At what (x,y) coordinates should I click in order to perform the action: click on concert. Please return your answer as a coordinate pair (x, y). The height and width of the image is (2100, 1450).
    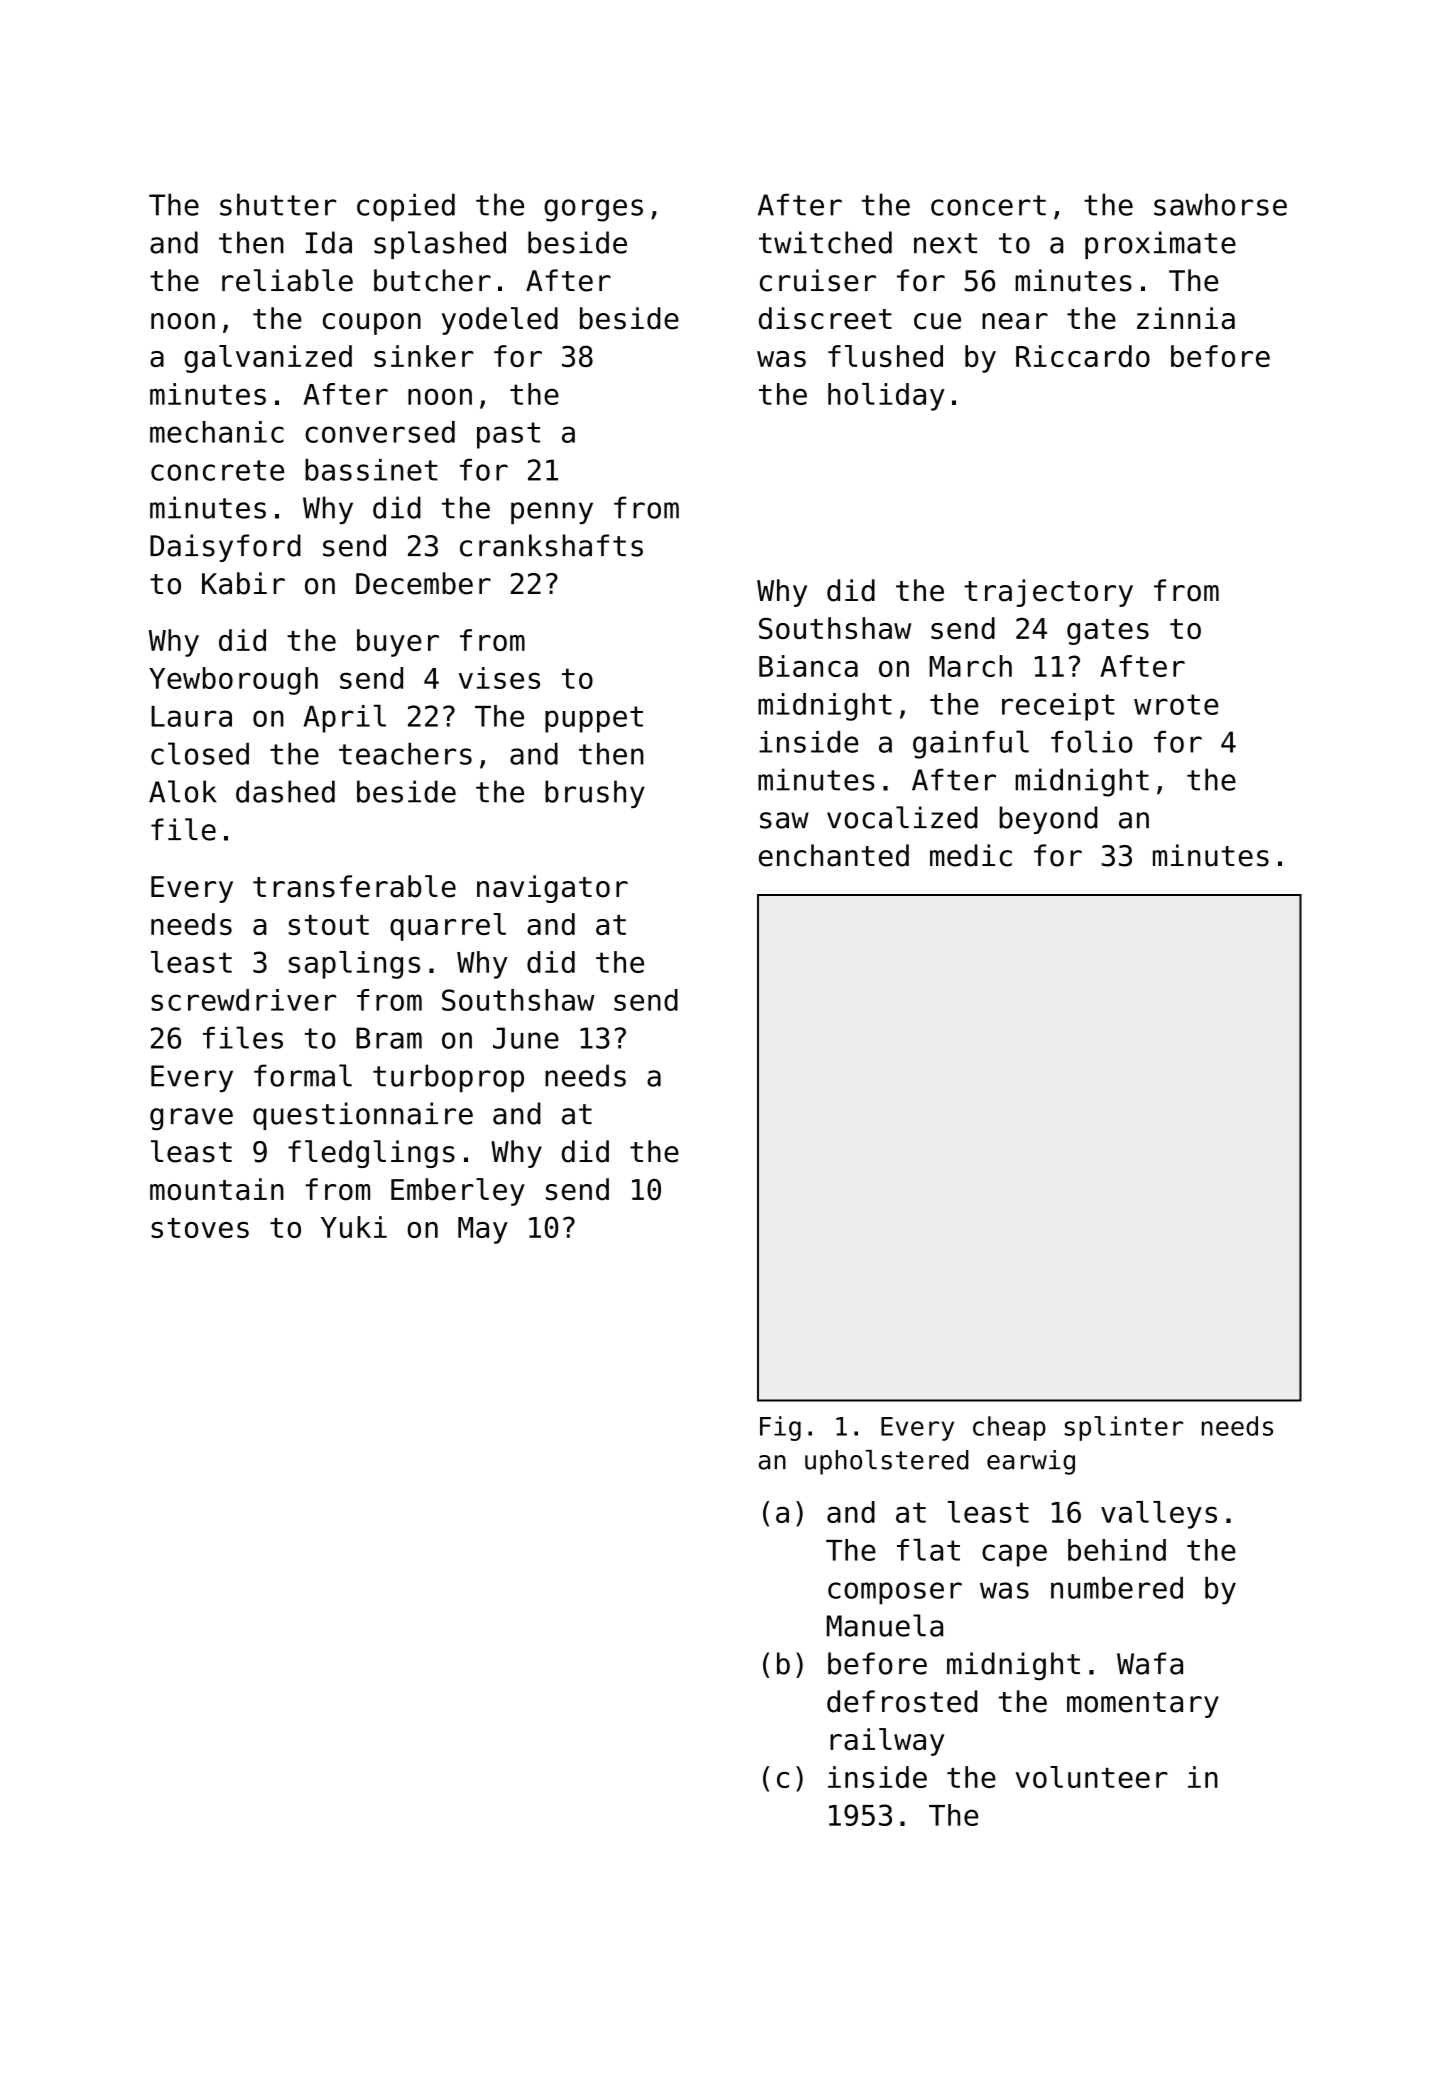
    Looking at the image, I should click on (988, 205).
